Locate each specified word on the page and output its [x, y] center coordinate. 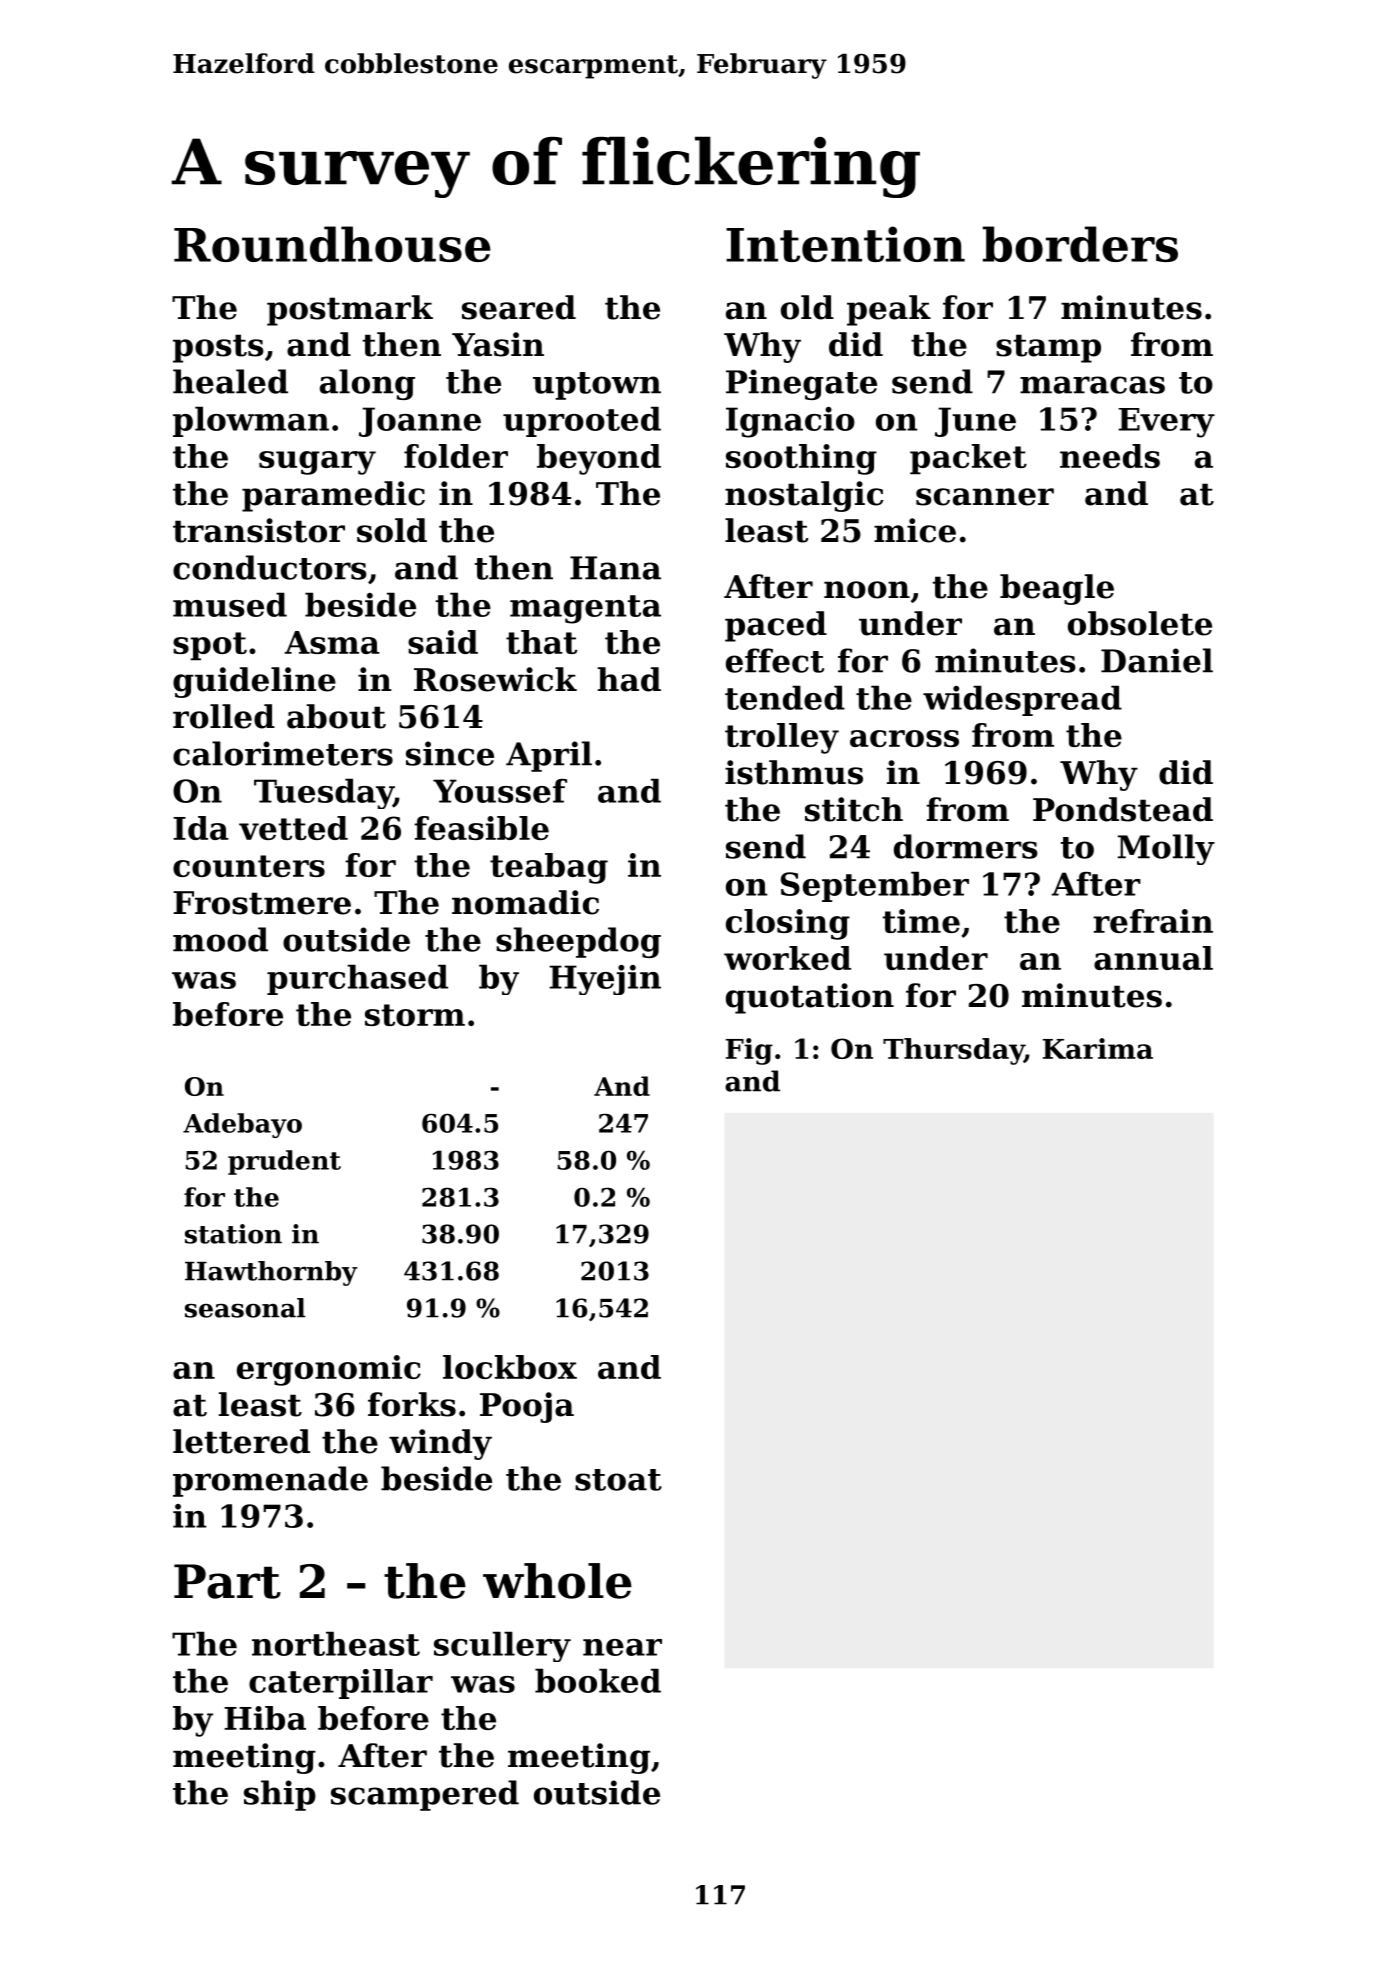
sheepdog [578, 942]
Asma [332, 642]
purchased [357, 979]
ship [280, 1795]
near [622, 1647]
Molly [1166, 849]
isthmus [794, 772]
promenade [270, 1481]
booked [598, 1680]
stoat [618, 1480]
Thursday [953, 1051]
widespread [1022, 700]
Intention [845, 244]
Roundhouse [332, 244]
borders [1080, 244]
